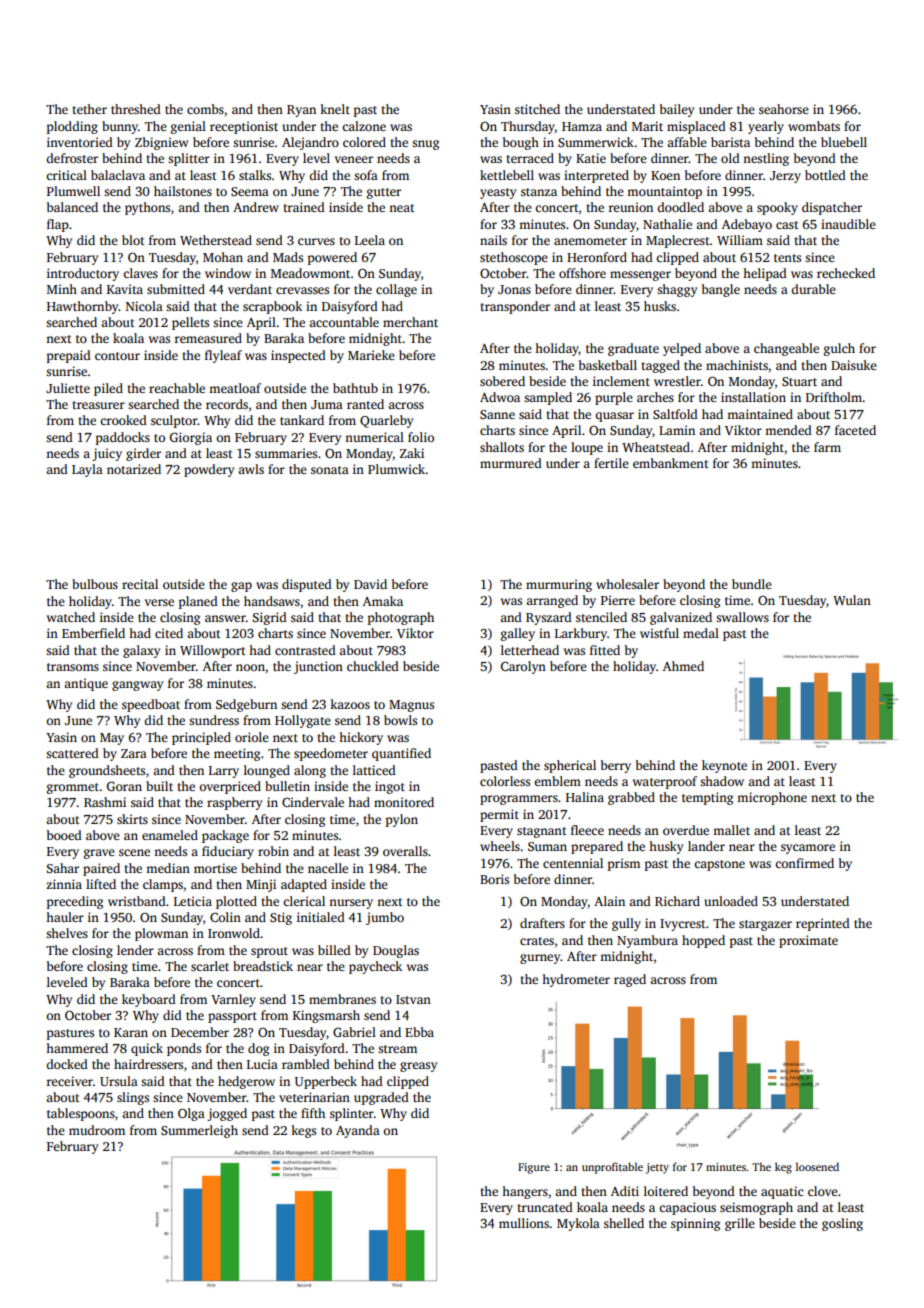 Image resolution: width=924 pixels, height=1308 pixels. What do you see at coordinates (514, 289) in the screenshot?
I see `Jonas` at bounding box center [514, 289].
